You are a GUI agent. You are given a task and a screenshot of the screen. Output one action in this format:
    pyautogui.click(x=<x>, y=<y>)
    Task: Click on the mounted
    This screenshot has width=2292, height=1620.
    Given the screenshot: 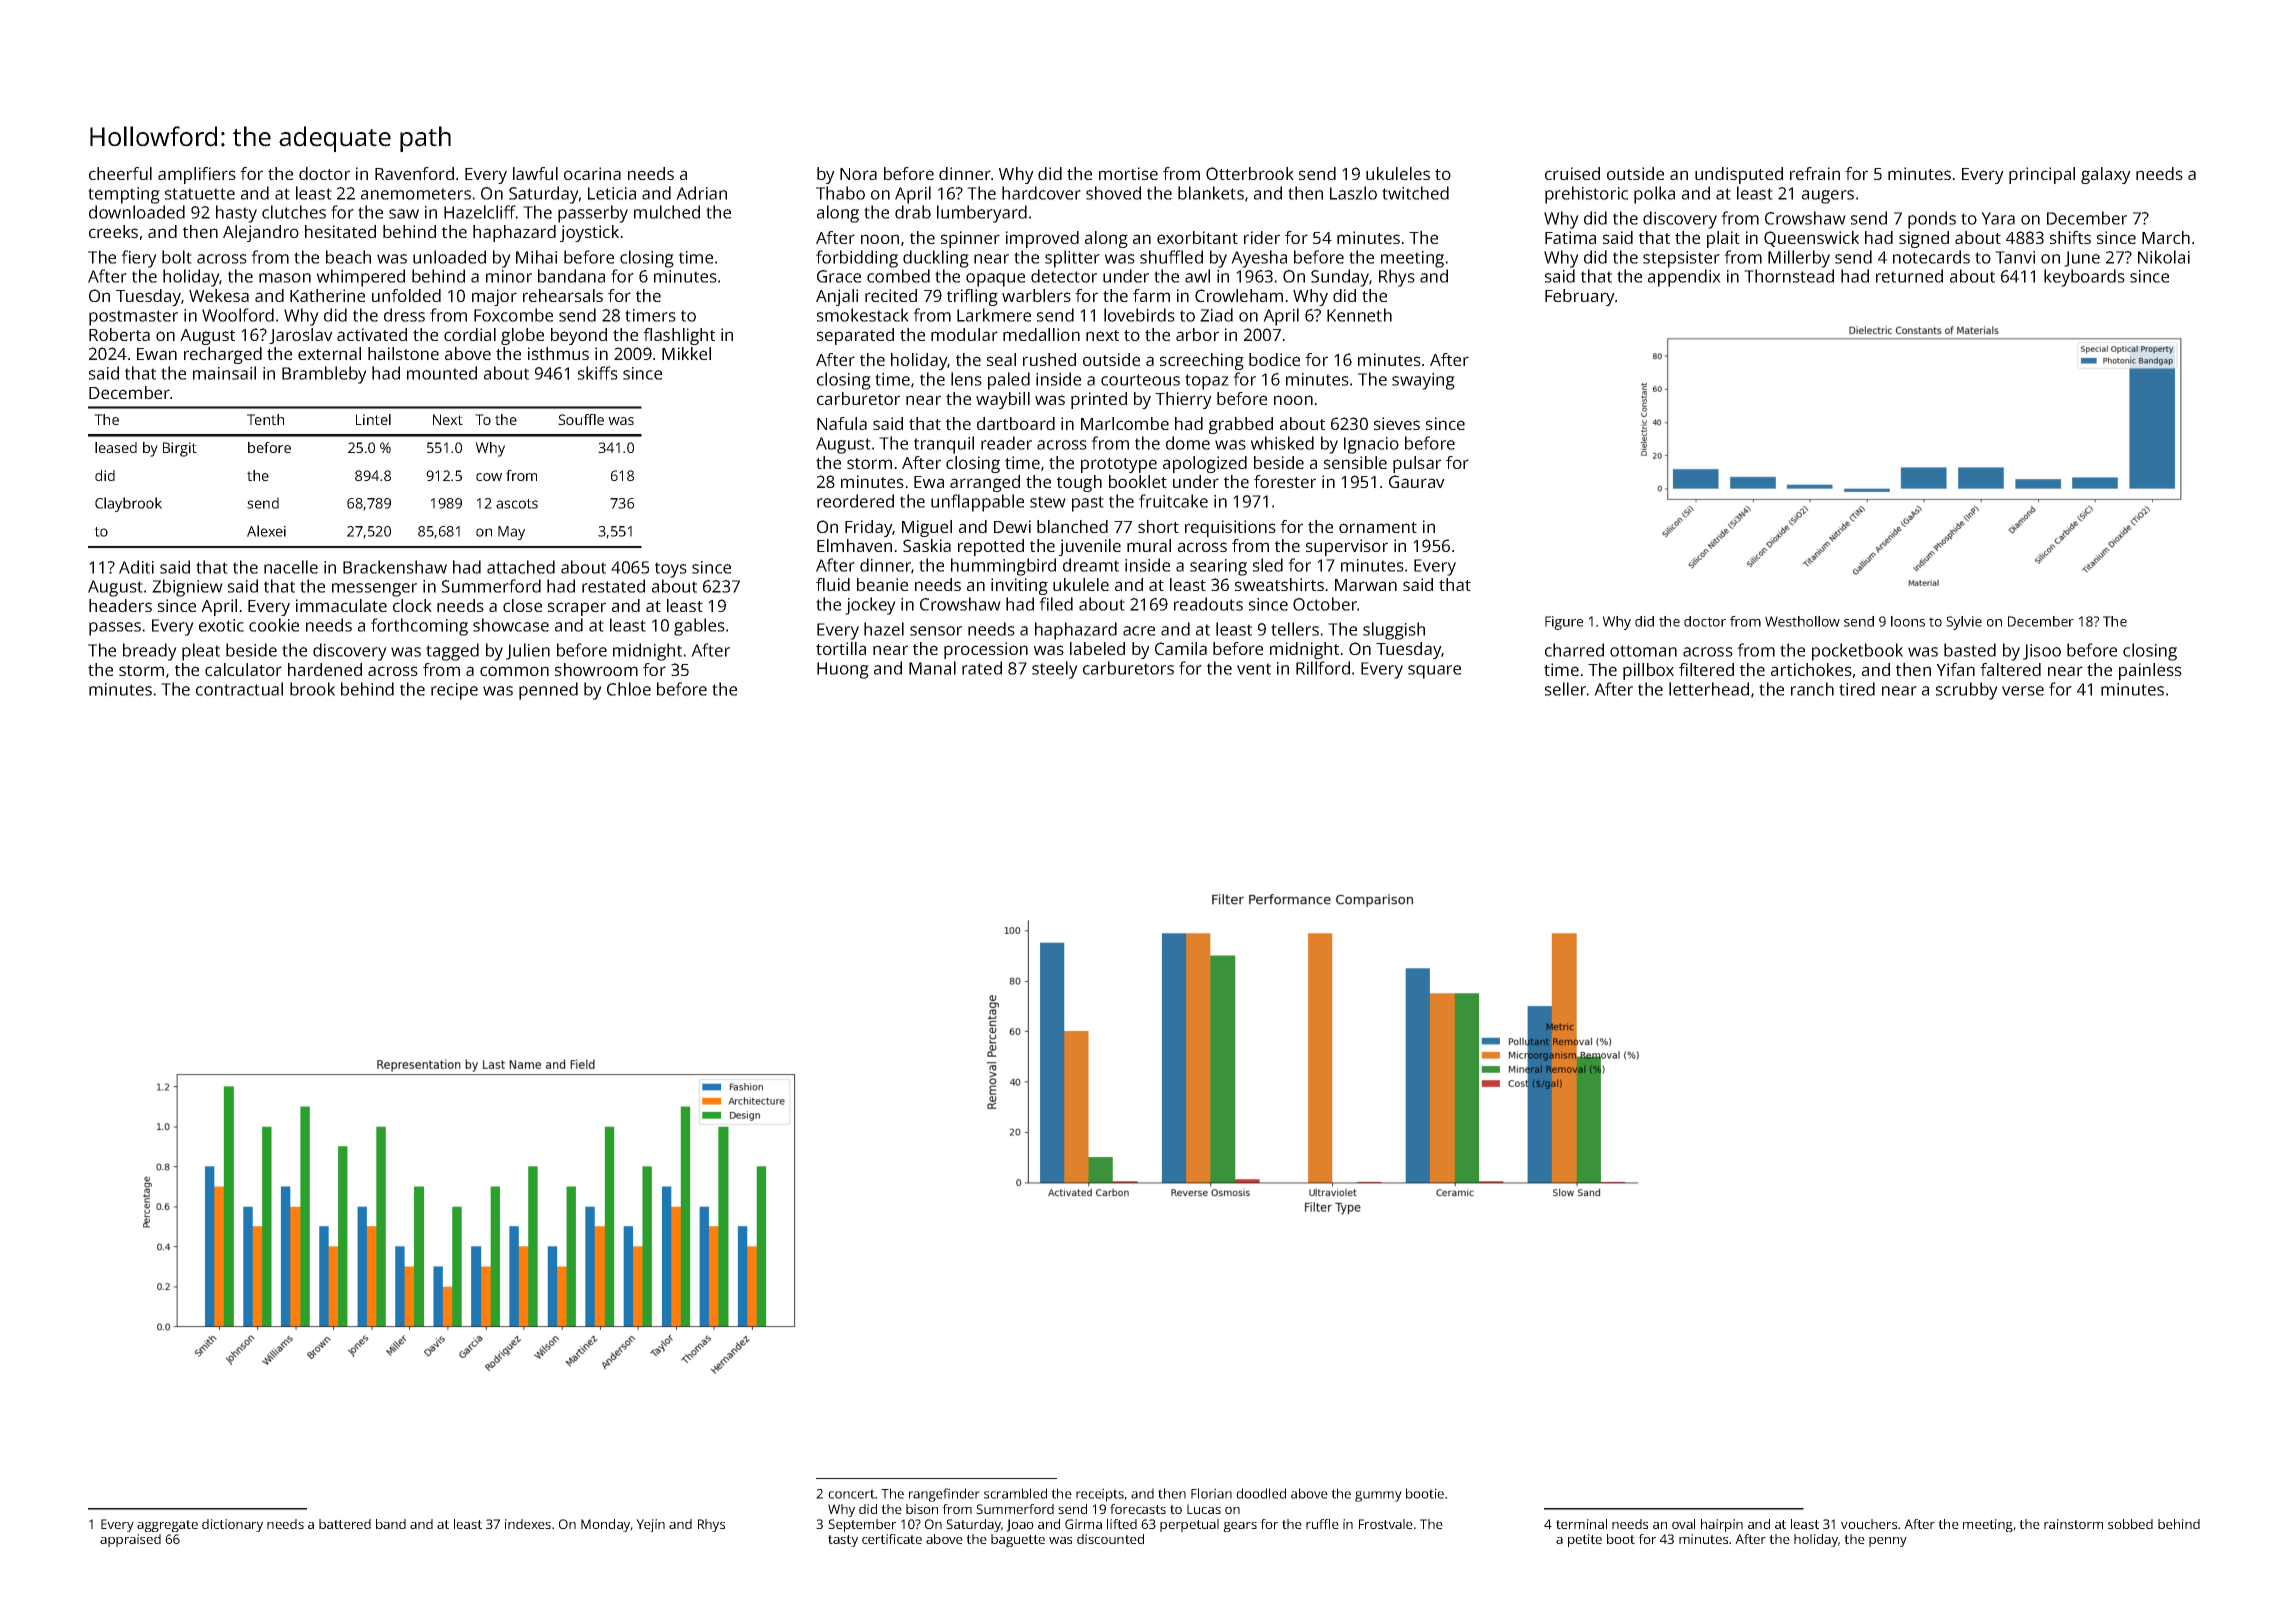 What is the action you would take?
    pyautogui.click(x=442, y=373)
